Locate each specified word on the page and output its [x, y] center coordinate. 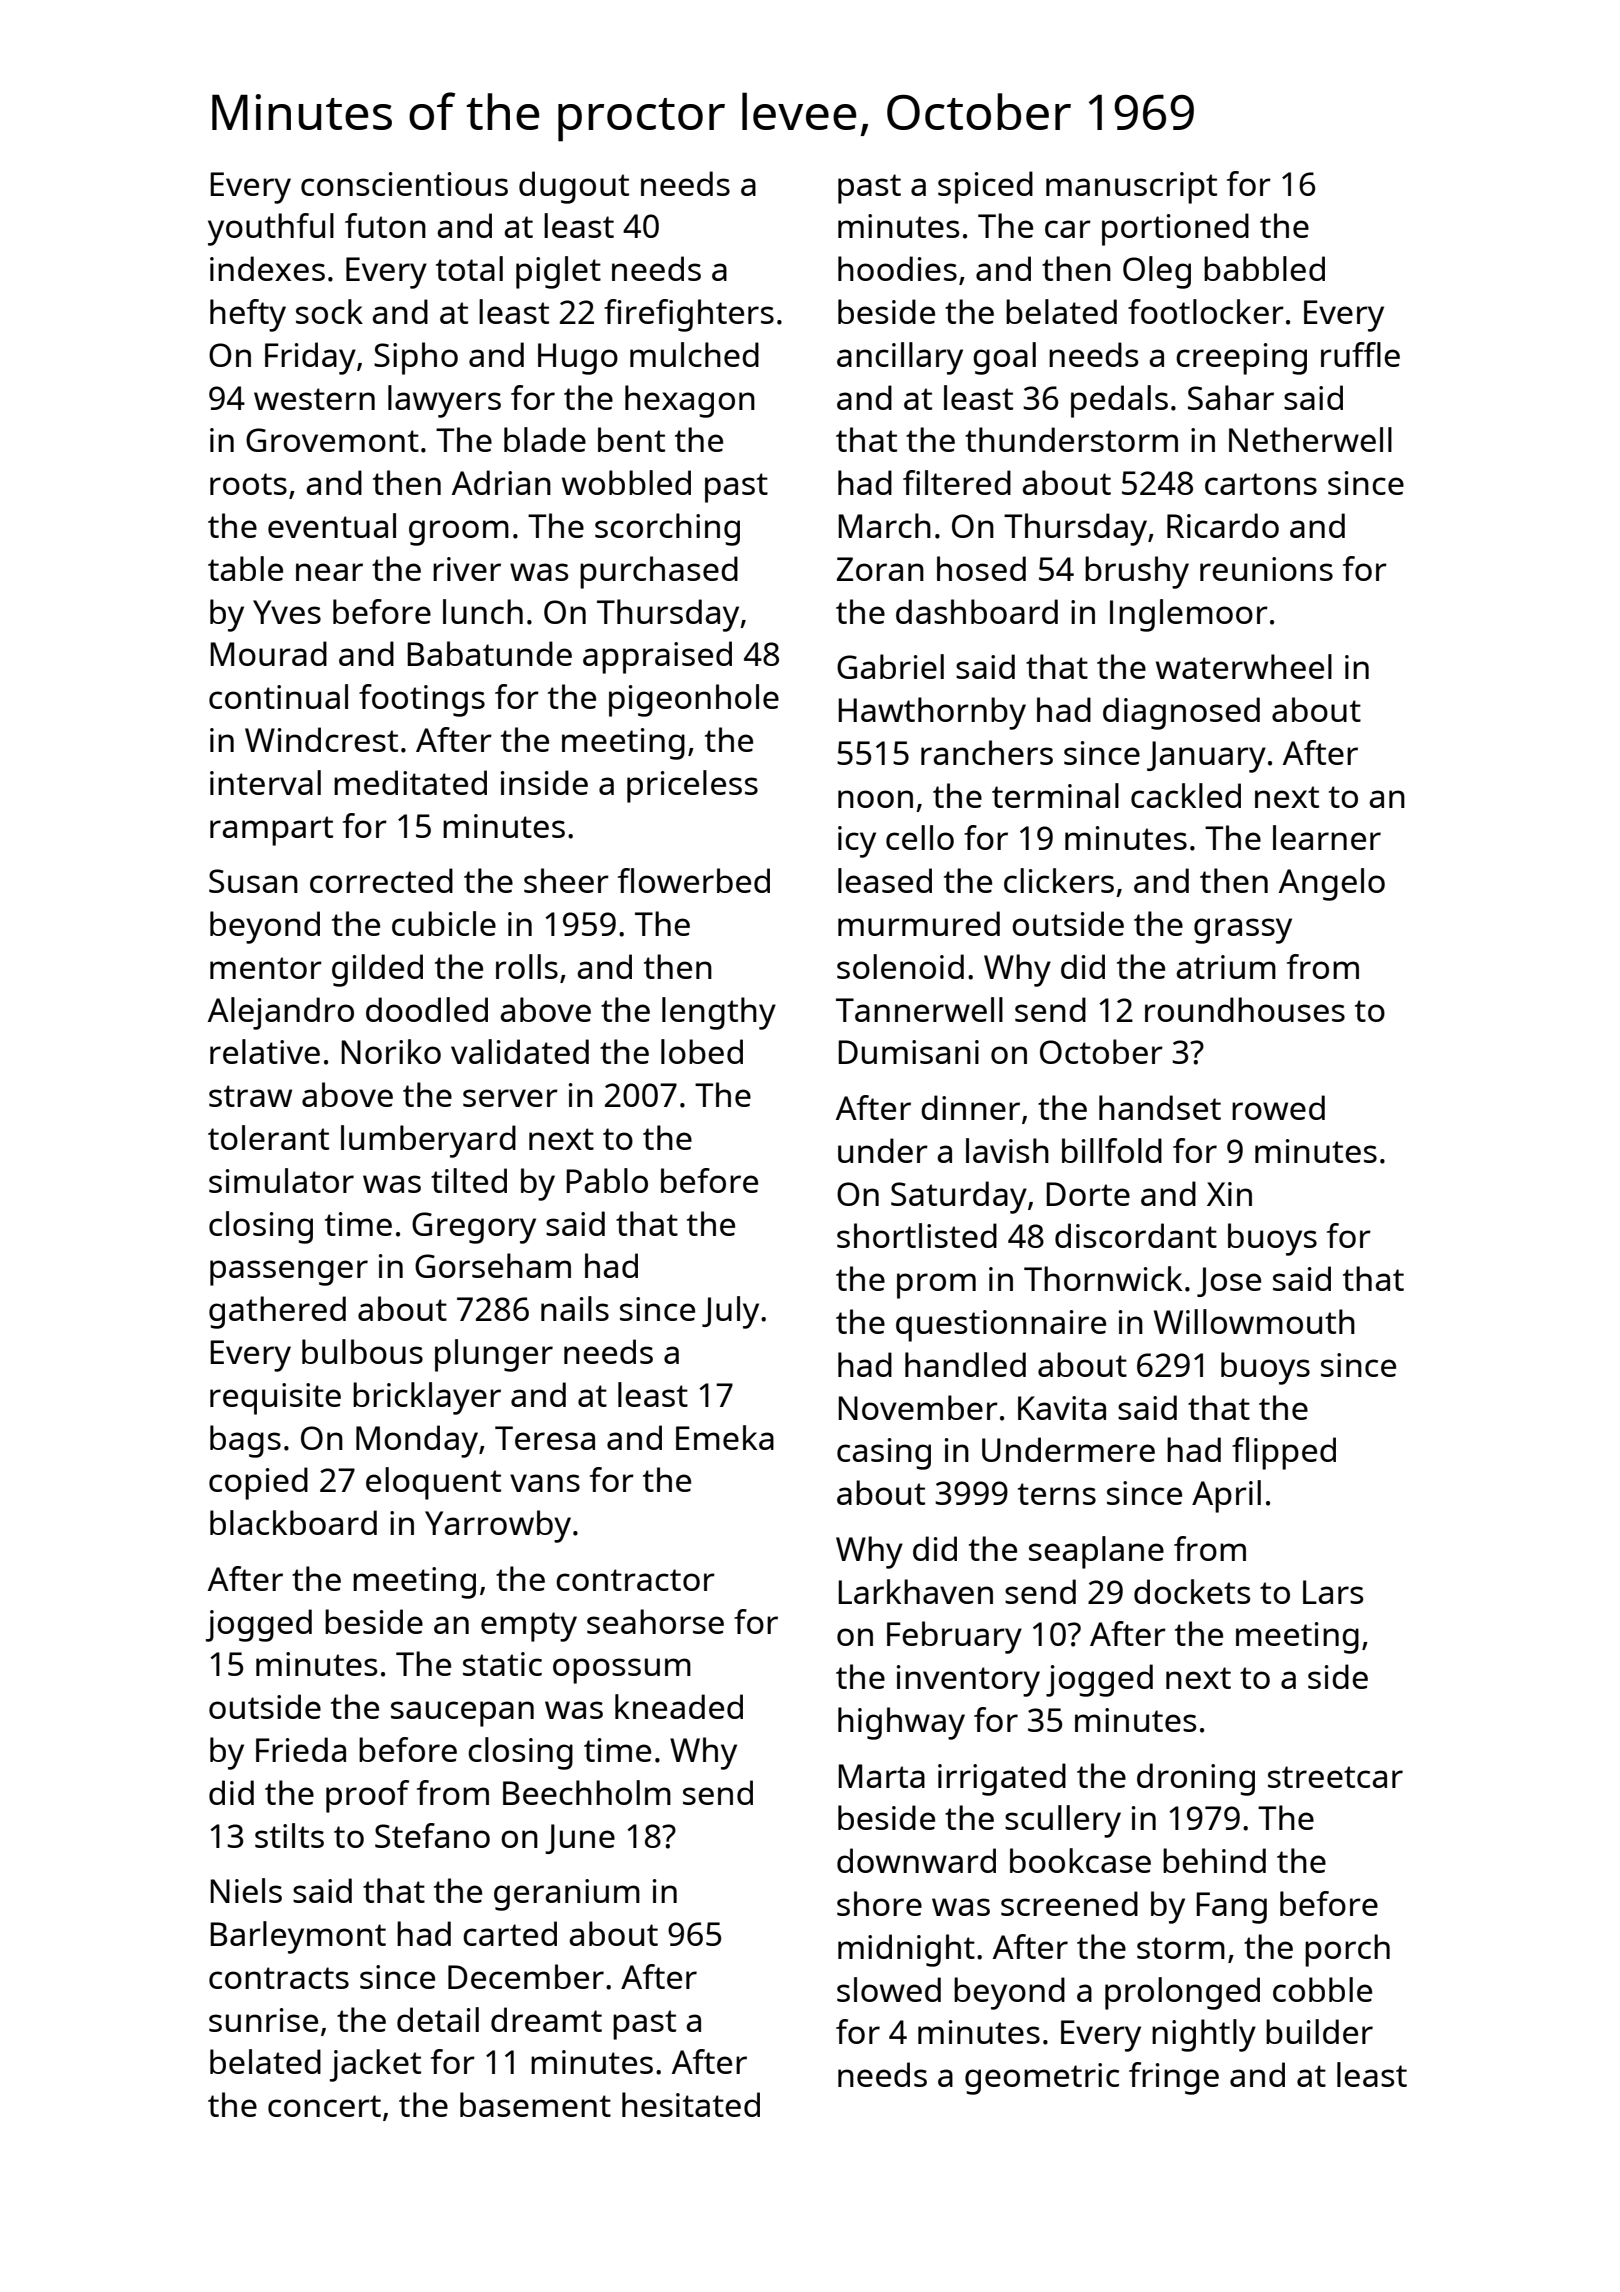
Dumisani [908, 1052]
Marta [881, 1776]
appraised [657, 657]
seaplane [1096, 1552]
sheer [566, 880]
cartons [1261, 484]
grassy [1243, 931]
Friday [310, 358]
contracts [279, 1978]
